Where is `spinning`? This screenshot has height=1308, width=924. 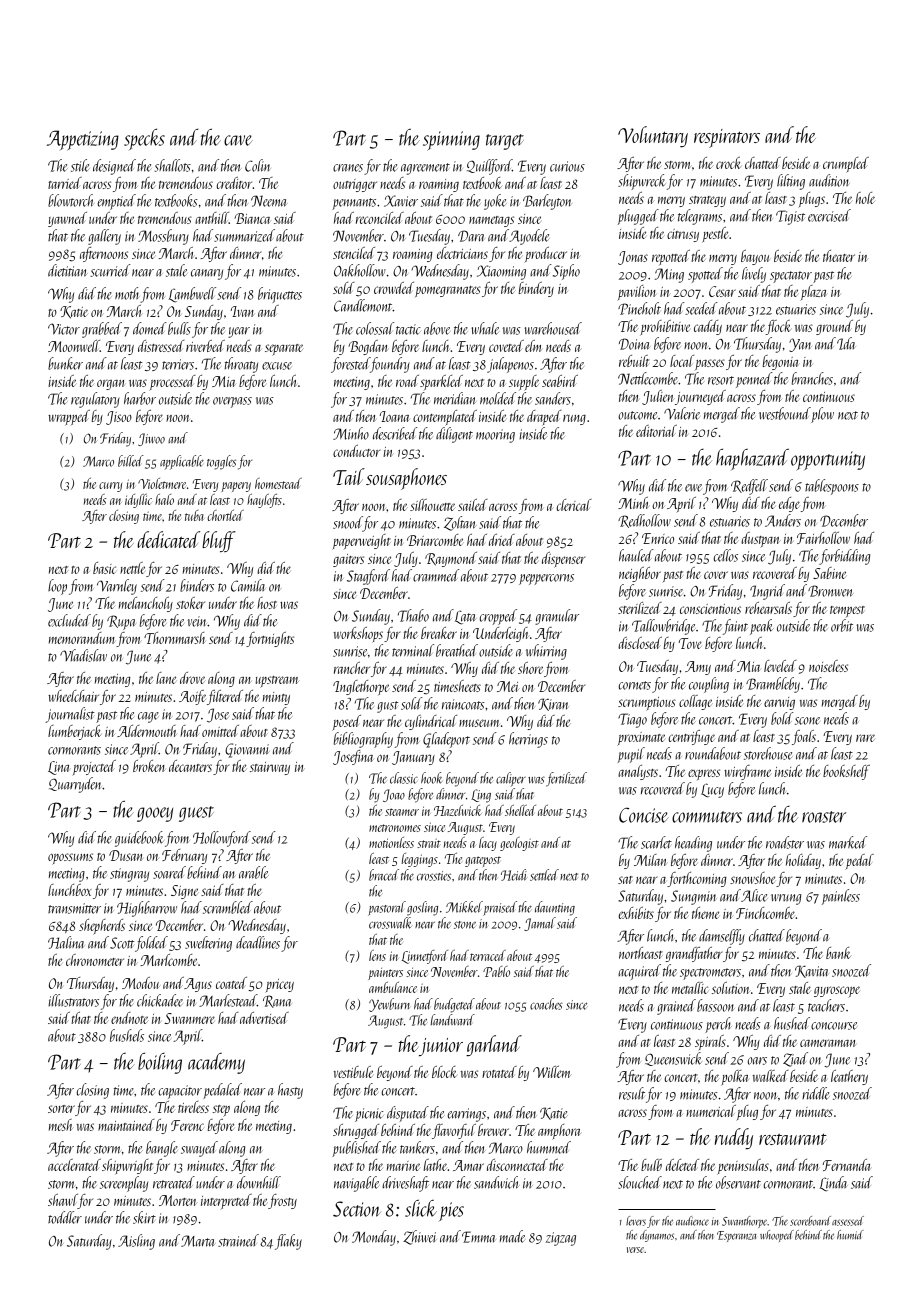 spinning is located at coordinates (451, 141).
